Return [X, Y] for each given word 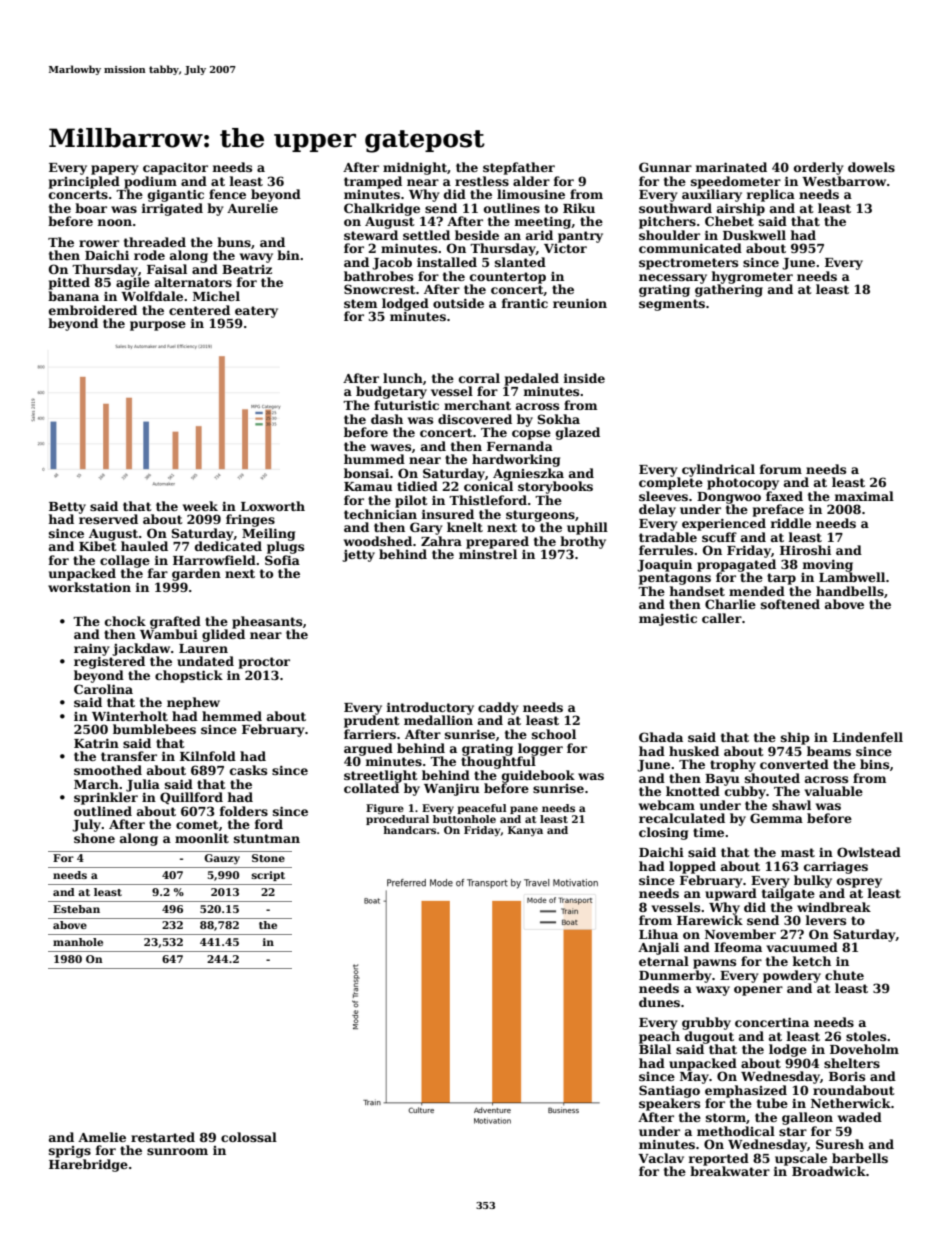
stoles [866, 1036]
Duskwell [754, 235]
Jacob [392, 263]
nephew [193, 703]
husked [694, 751]
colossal [249, 1137]
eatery [256, 312]
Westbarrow [844, 181]
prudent [372, 721]
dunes [659, 1002]
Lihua [658, 934]
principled [84, 182]
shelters [852, 1063]
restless [482, 181]
